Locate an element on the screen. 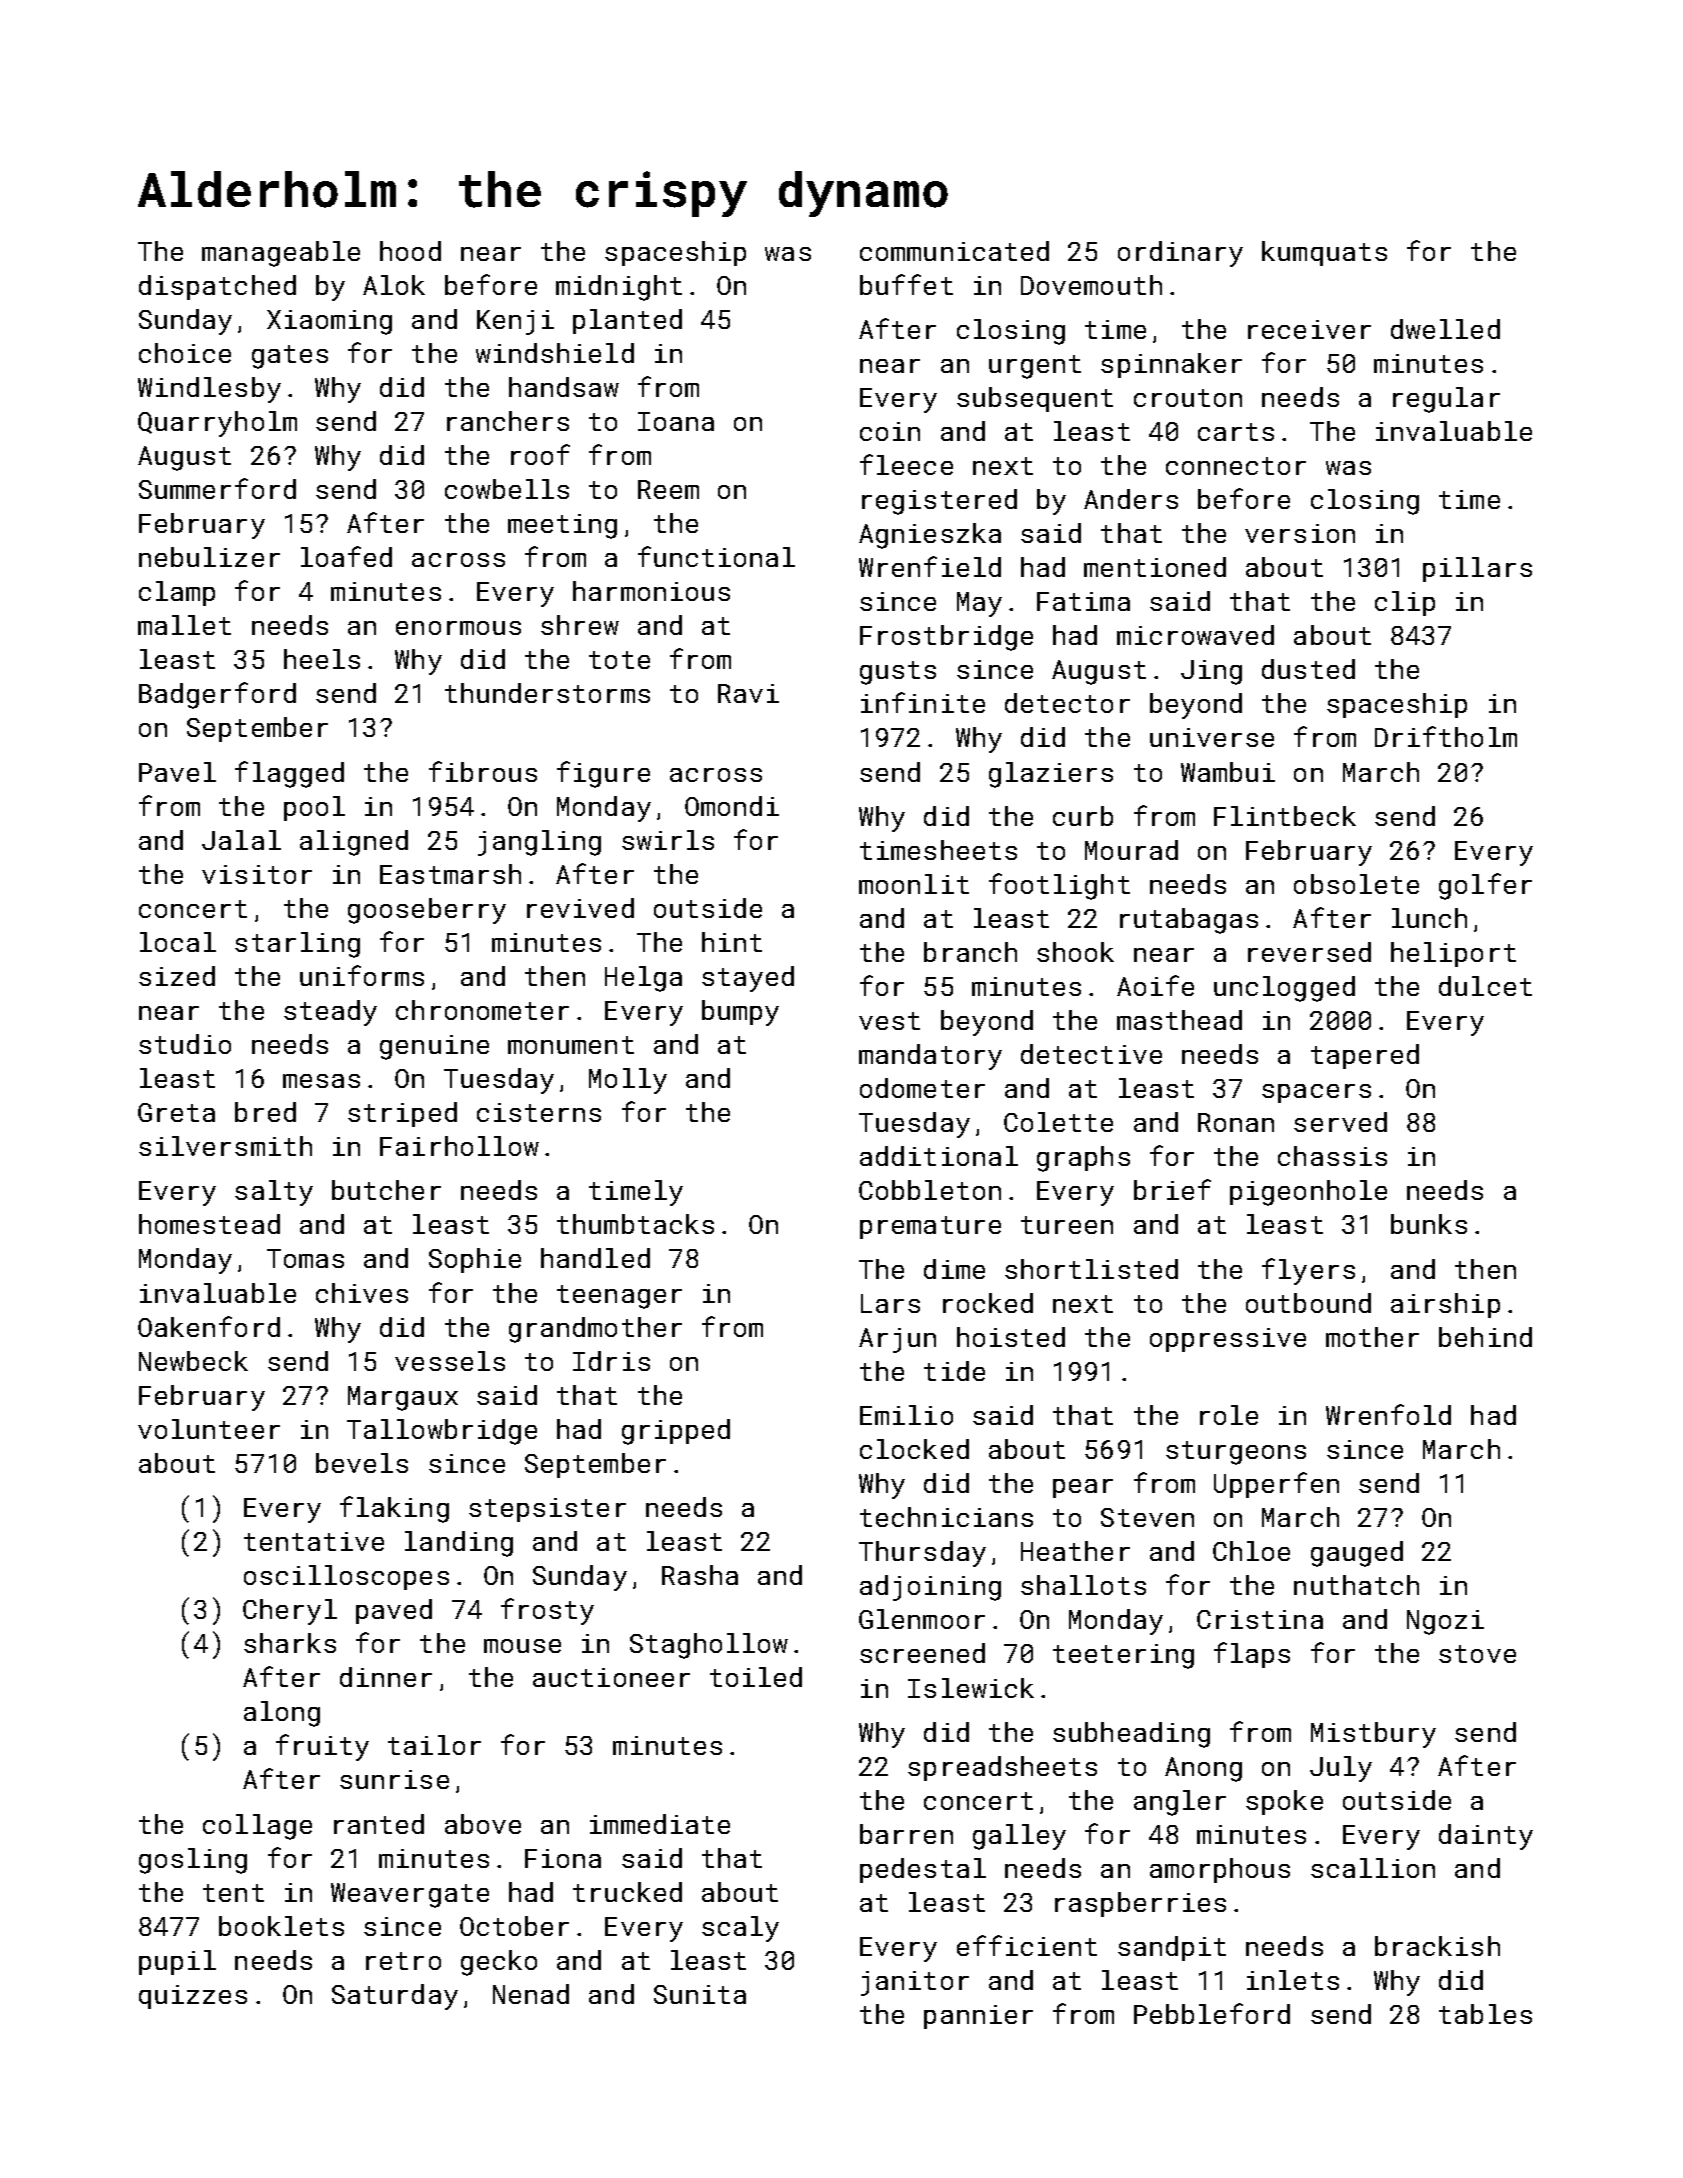 Image resolution: width=1683 pixels, height=2178 pixels. Sunita is located at coordinates (700, 1994).
